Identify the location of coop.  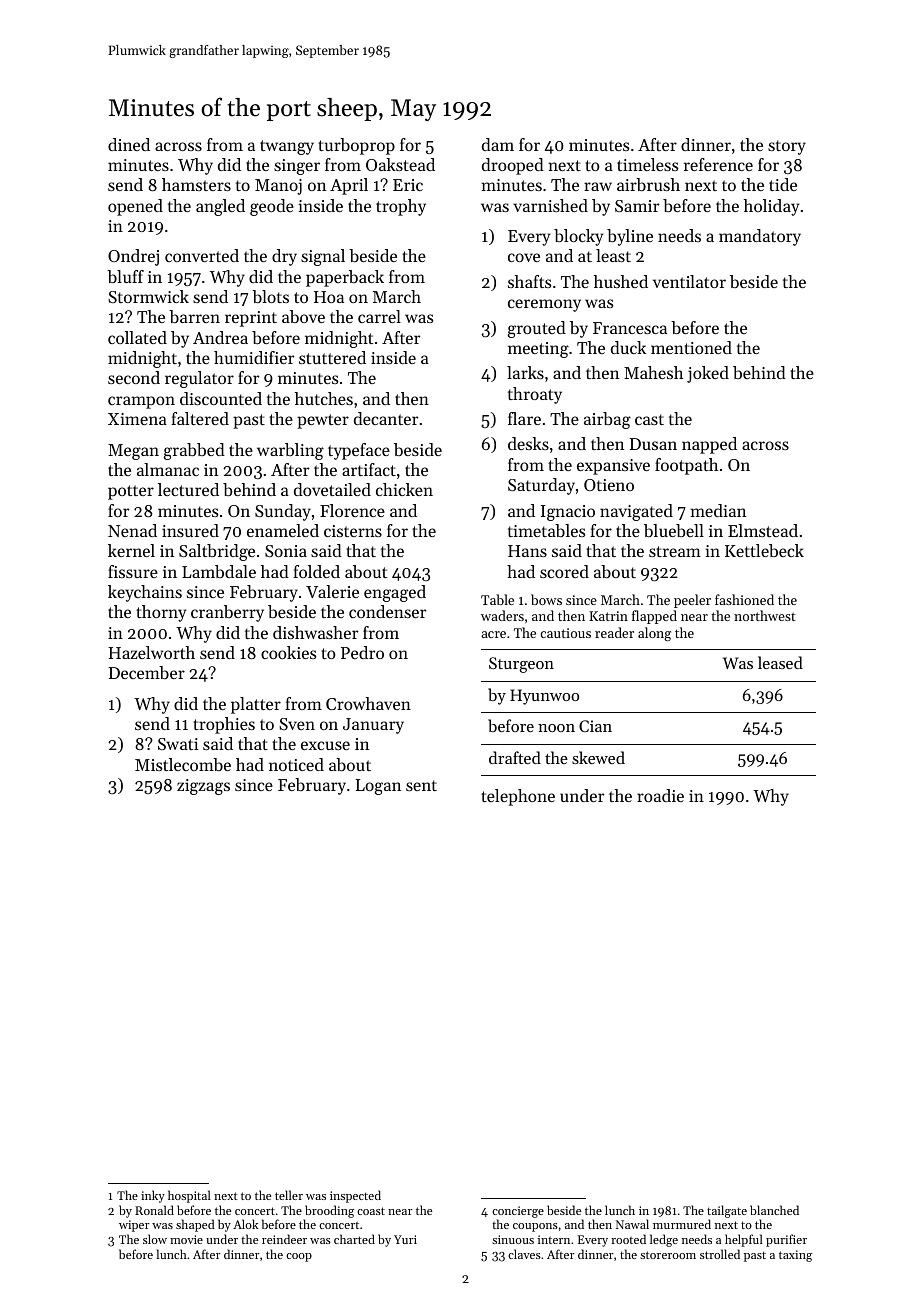
(299, 1257).
